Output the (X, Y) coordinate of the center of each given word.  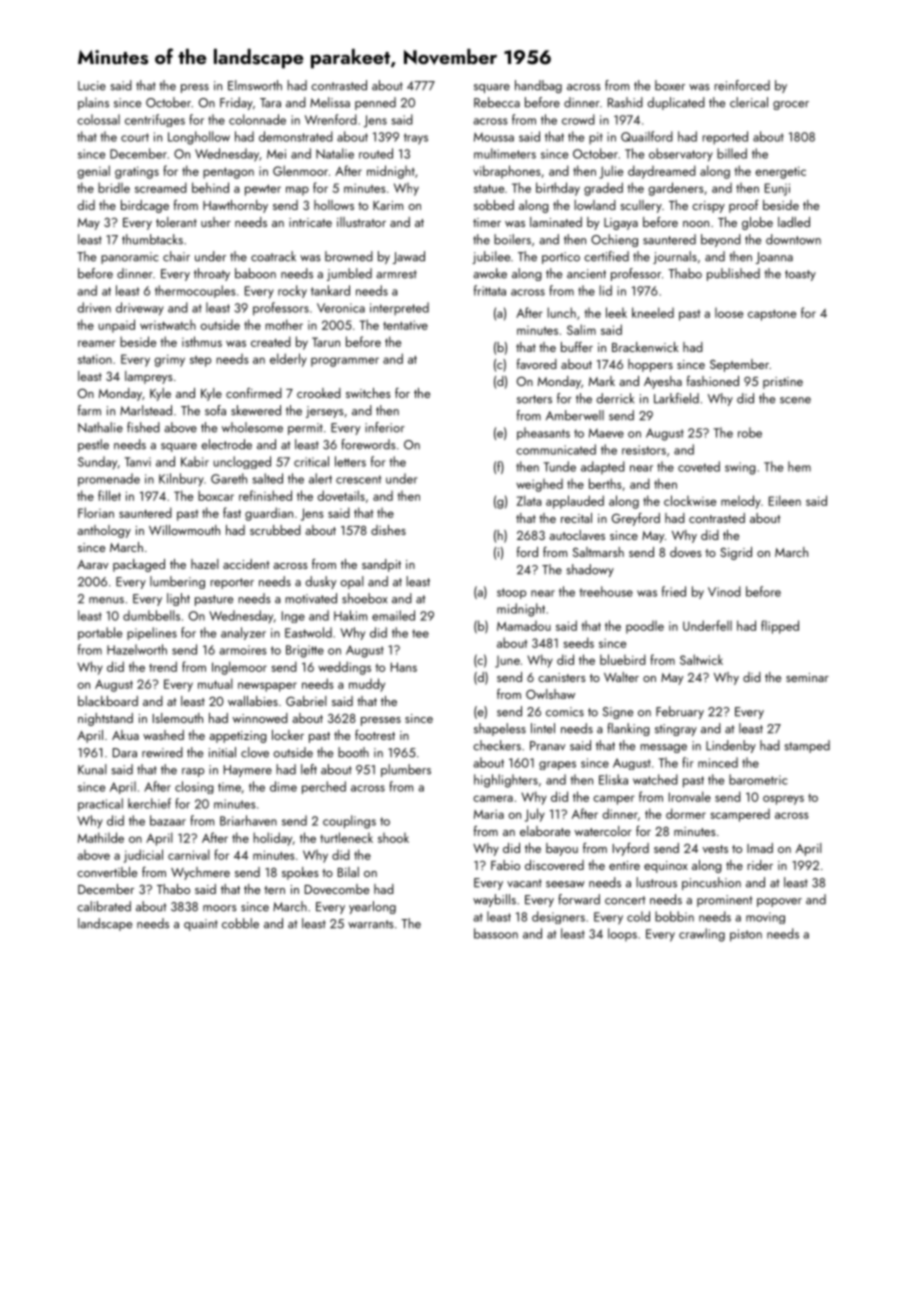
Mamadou (524, 626)
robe (750, 432)
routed (376, 153)
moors (220, 908)
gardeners (676, 189)
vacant (524, 883)
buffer (577, 347)
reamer (97, 343)
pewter (263, 190)
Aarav (93, 564)
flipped (780, 627)
